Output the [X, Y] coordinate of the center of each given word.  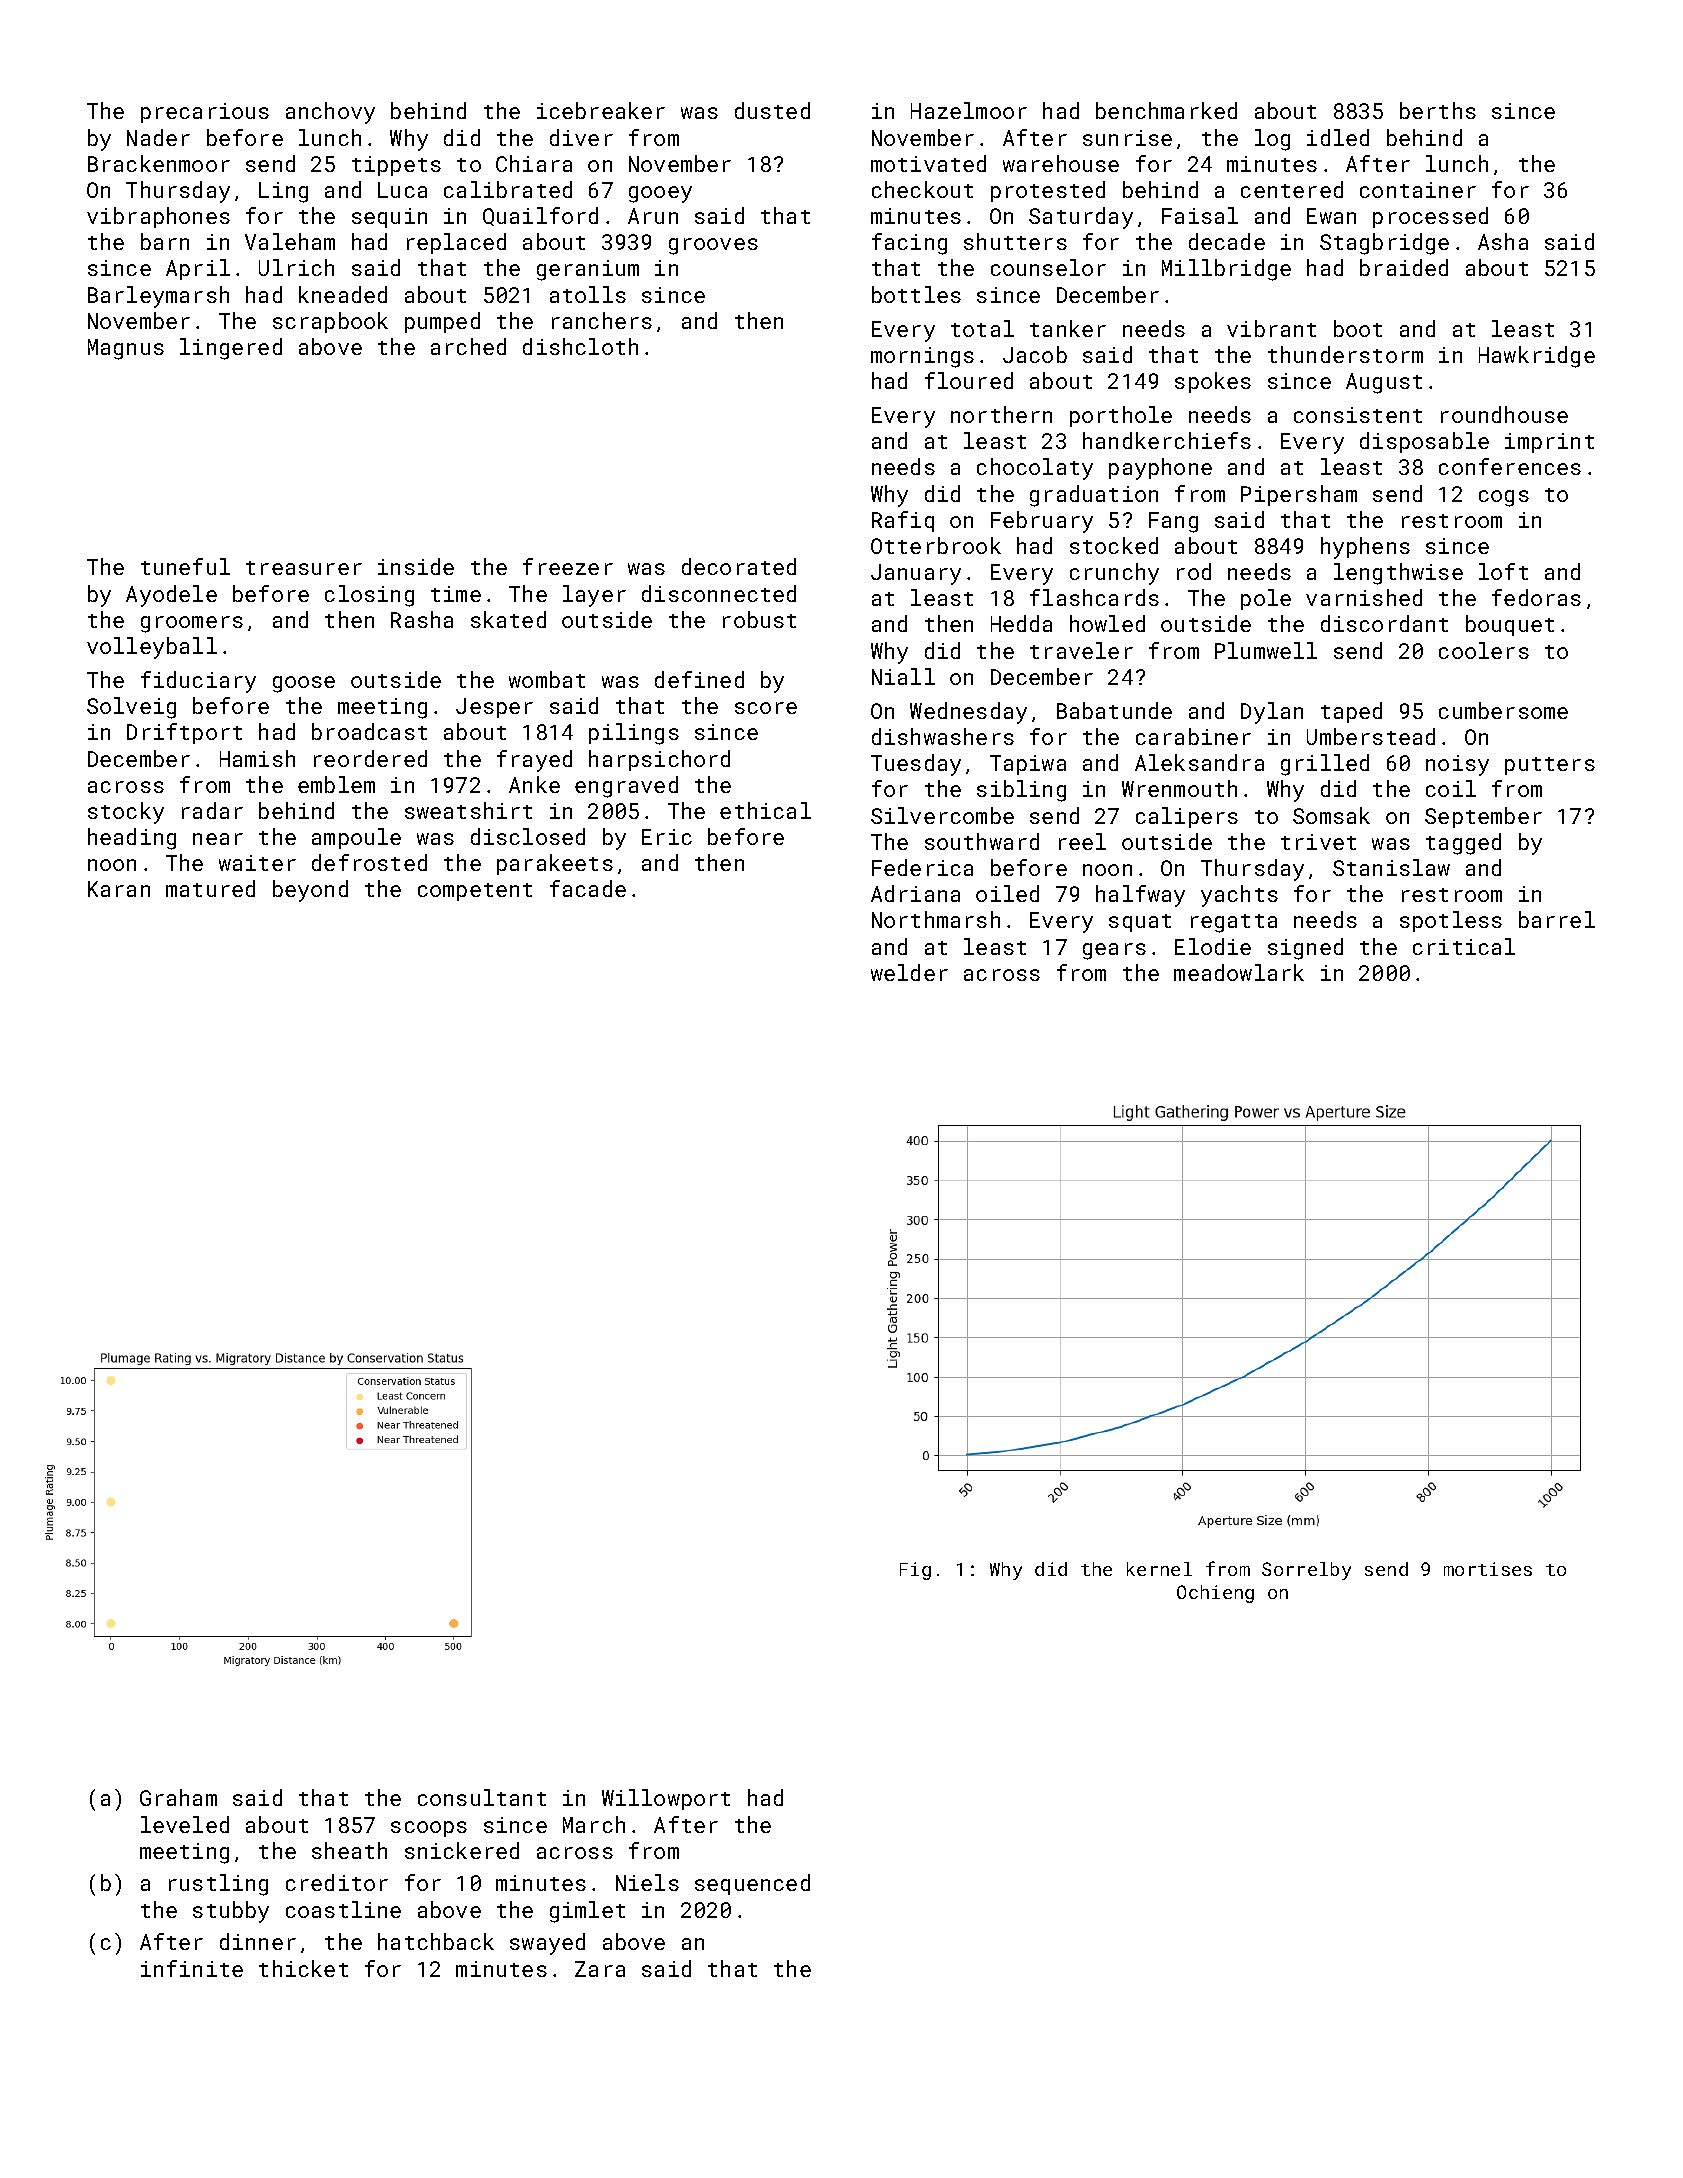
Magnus [126, 349]
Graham [178, 1797]
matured [210, 888]
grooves [713, 246]
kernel [1159, 1569]
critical [1464, 946]
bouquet [1510, 625]
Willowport [666, 1799]
